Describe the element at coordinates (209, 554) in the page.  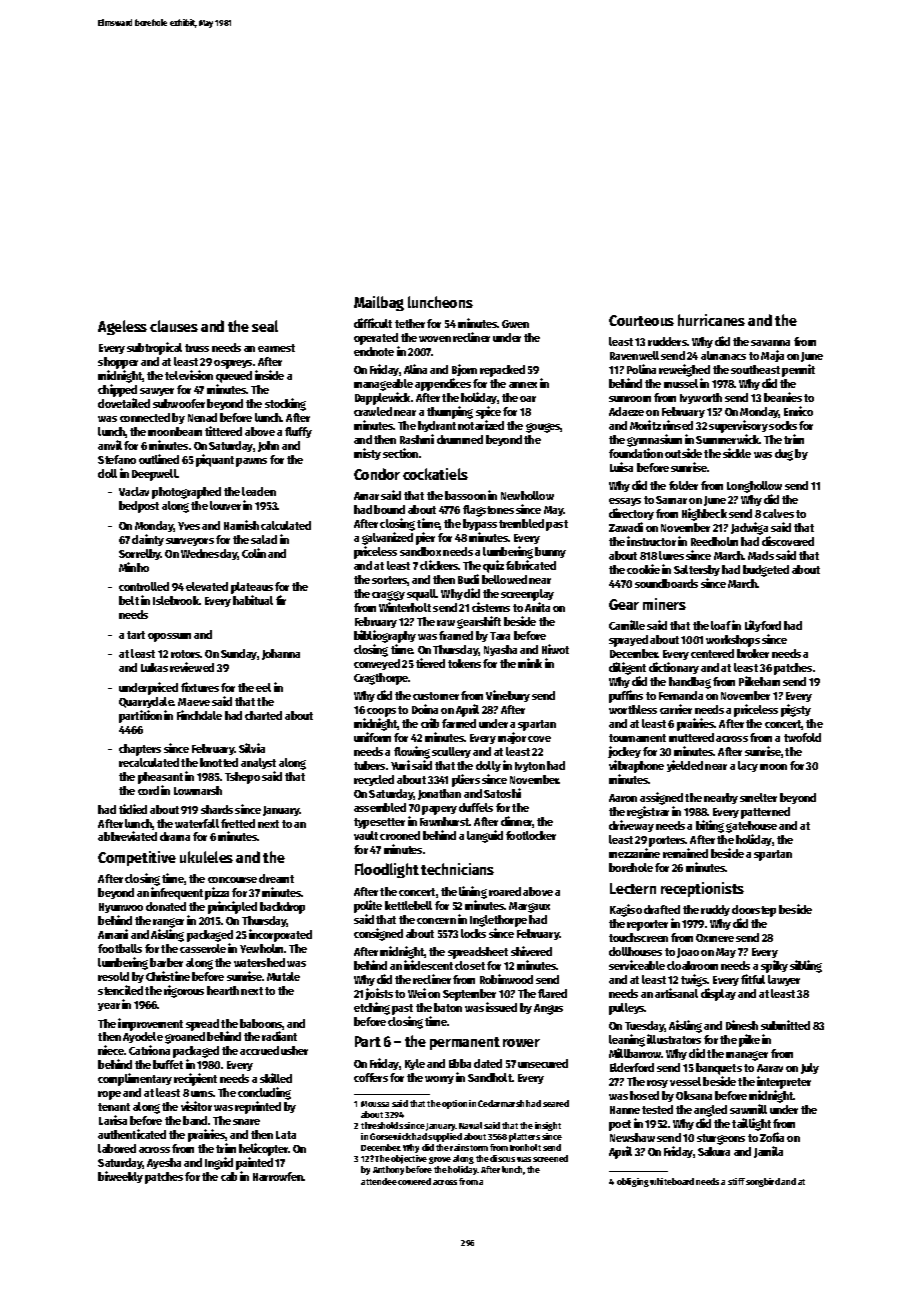
I see `Wednesday` at that location.
